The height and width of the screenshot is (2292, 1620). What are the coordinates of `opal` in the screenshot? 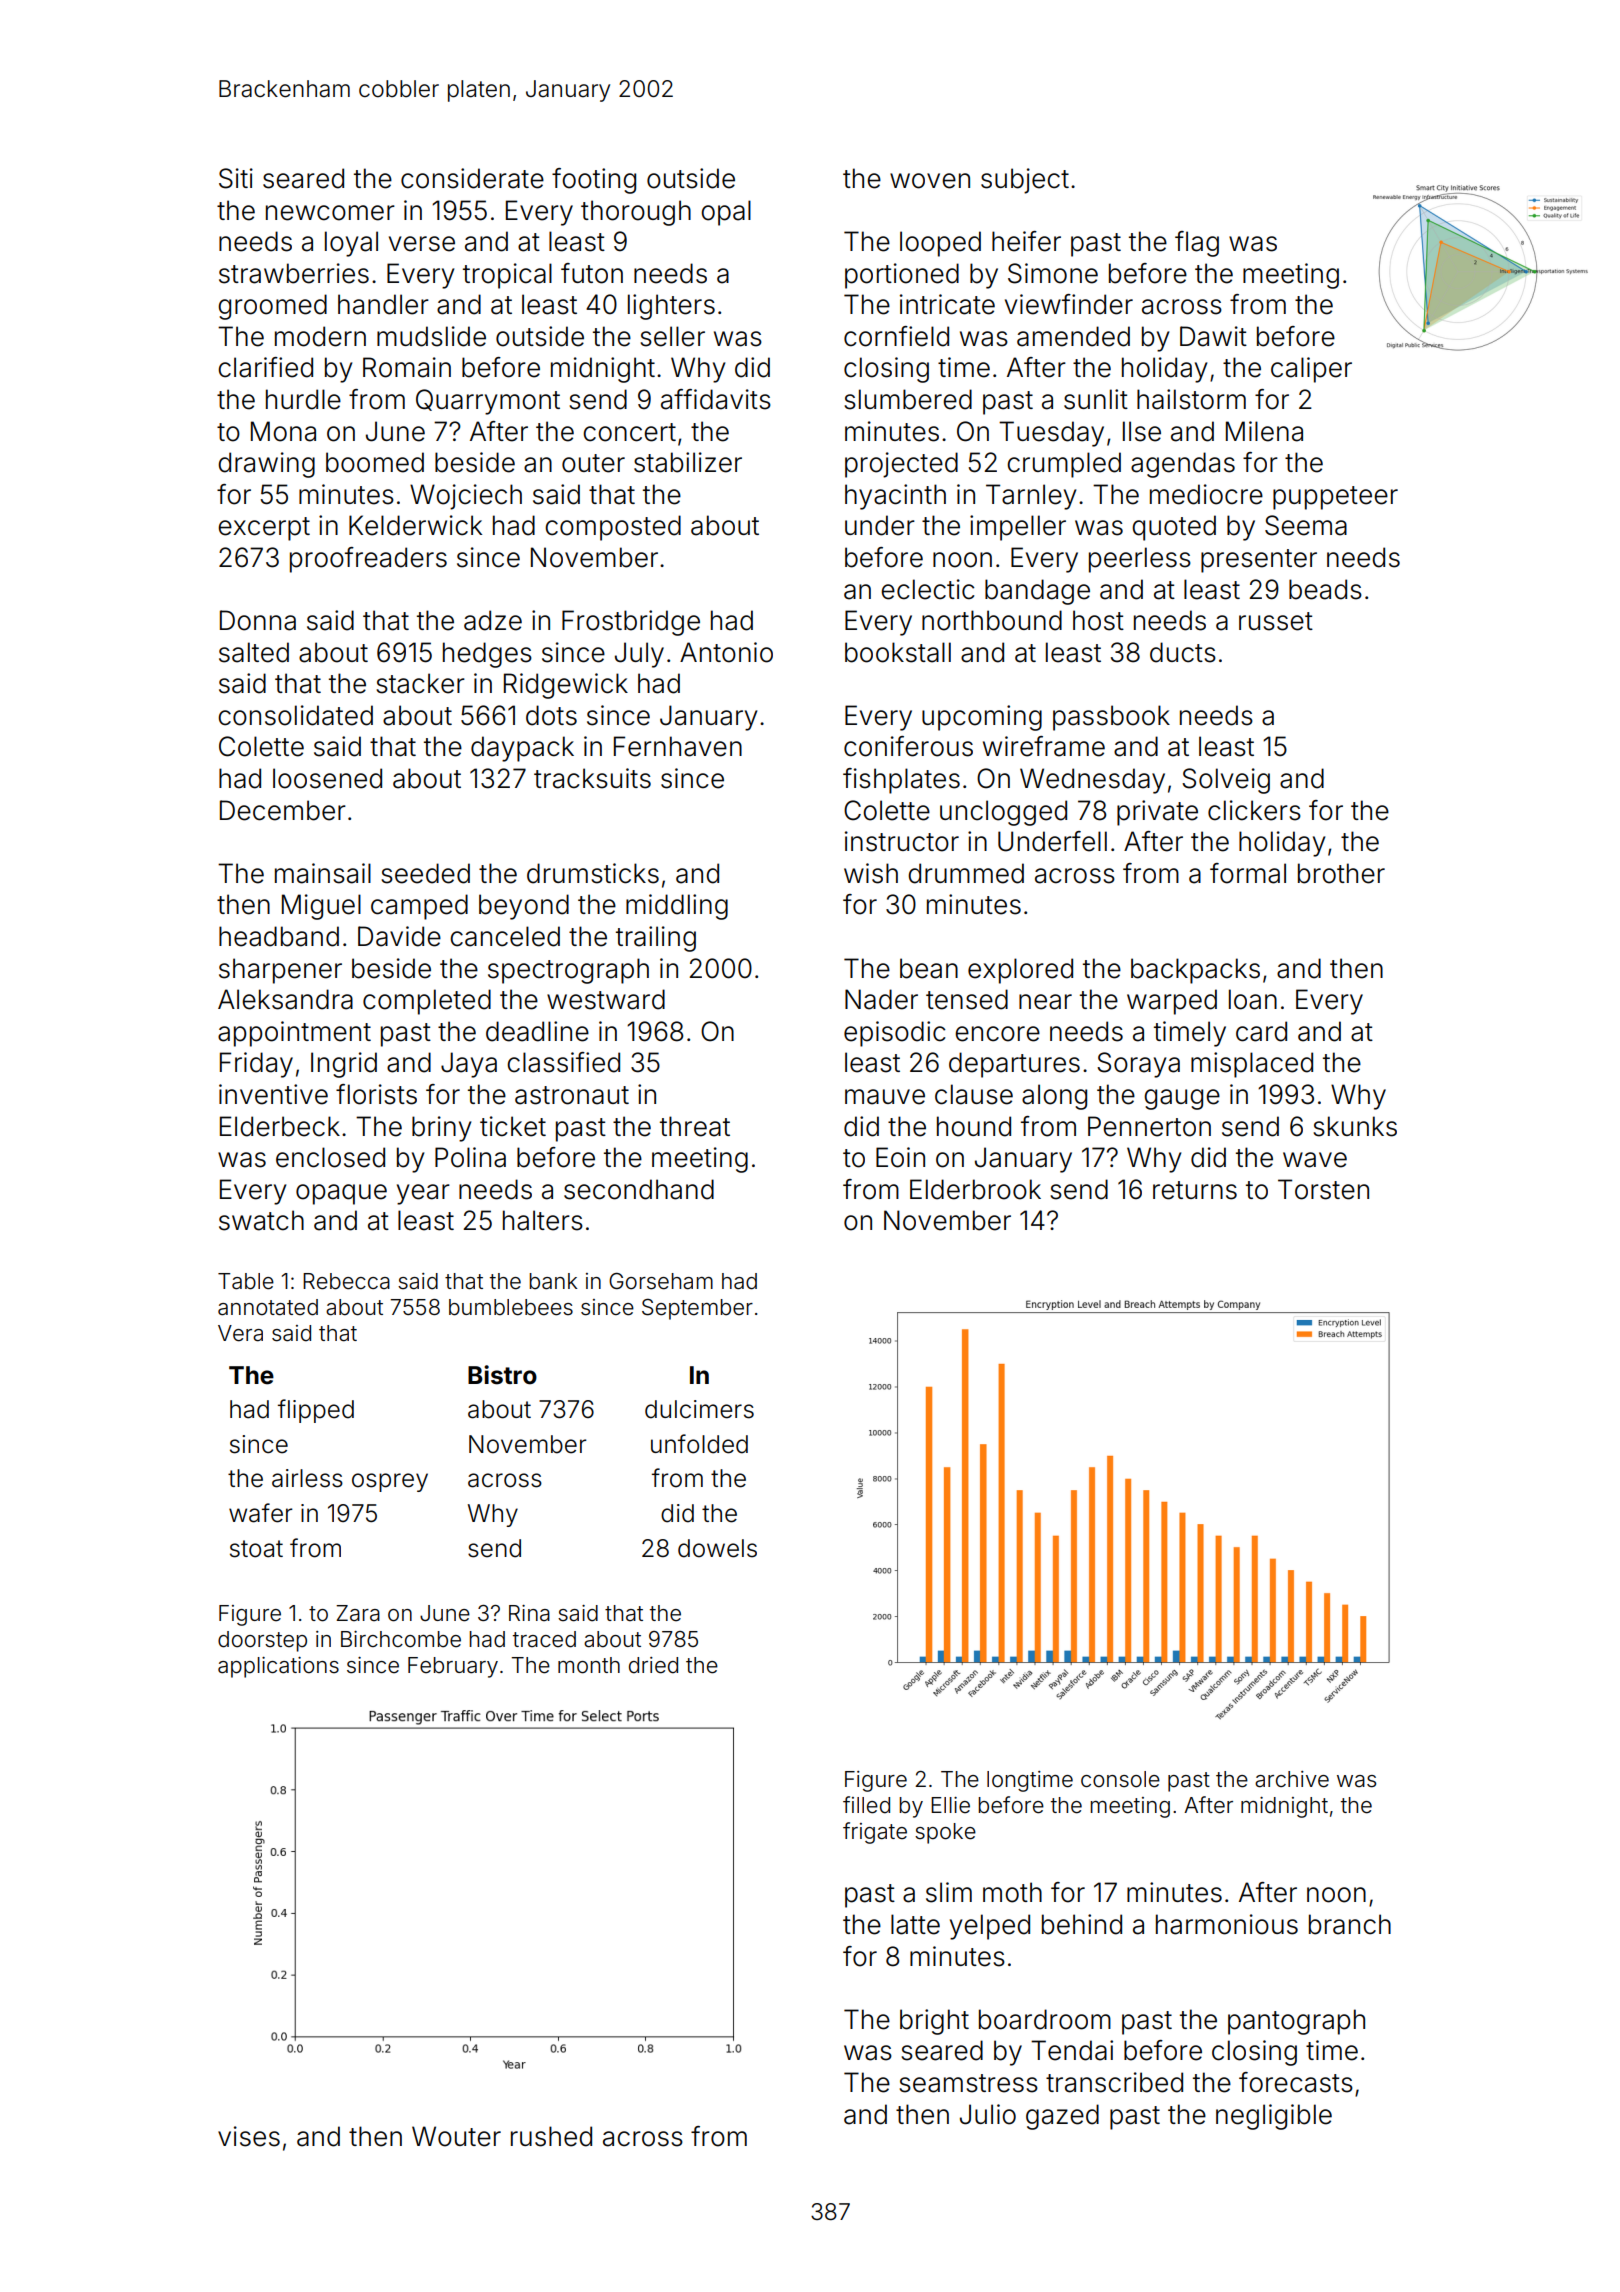 It's located at (726, 213).
